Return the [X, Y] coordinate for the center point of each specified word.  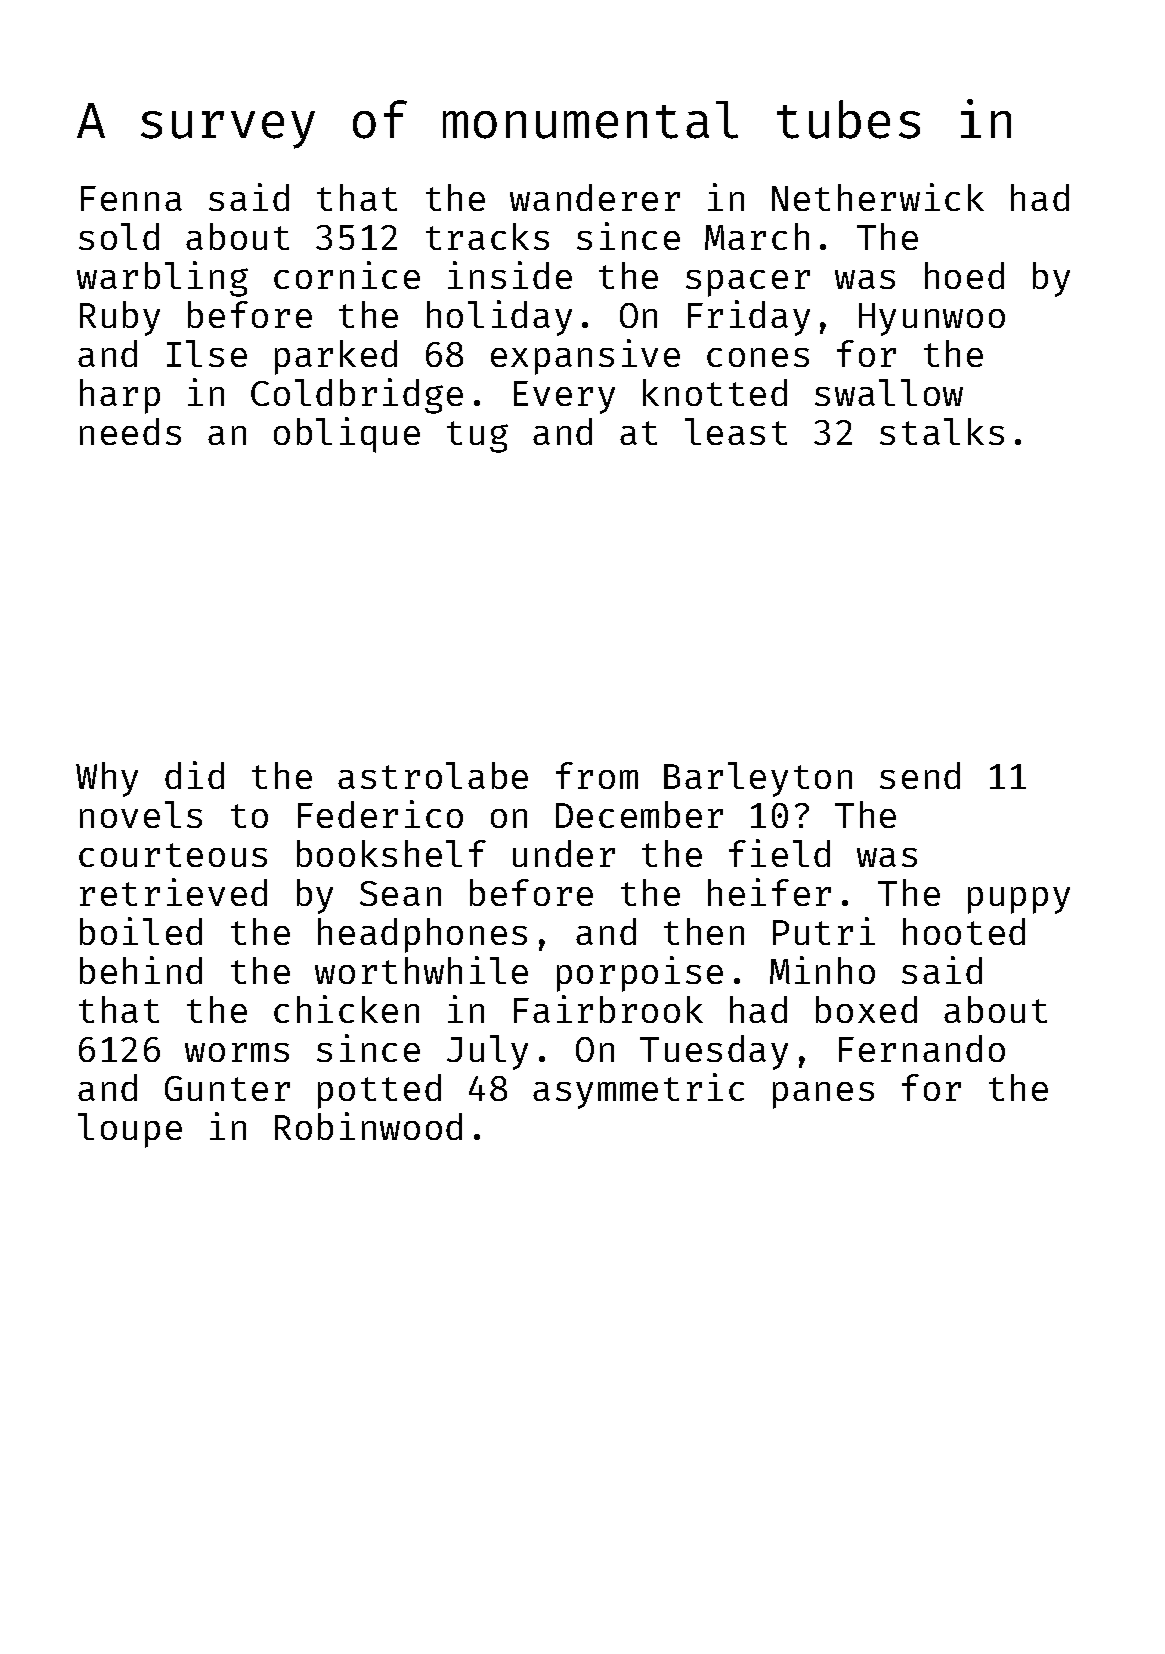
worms [237, 1052]
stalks [942, 431]
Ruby [120, 318]
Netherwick [878, 197]
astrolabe [433, 775]
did [194, 775]
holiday [499, 318]
